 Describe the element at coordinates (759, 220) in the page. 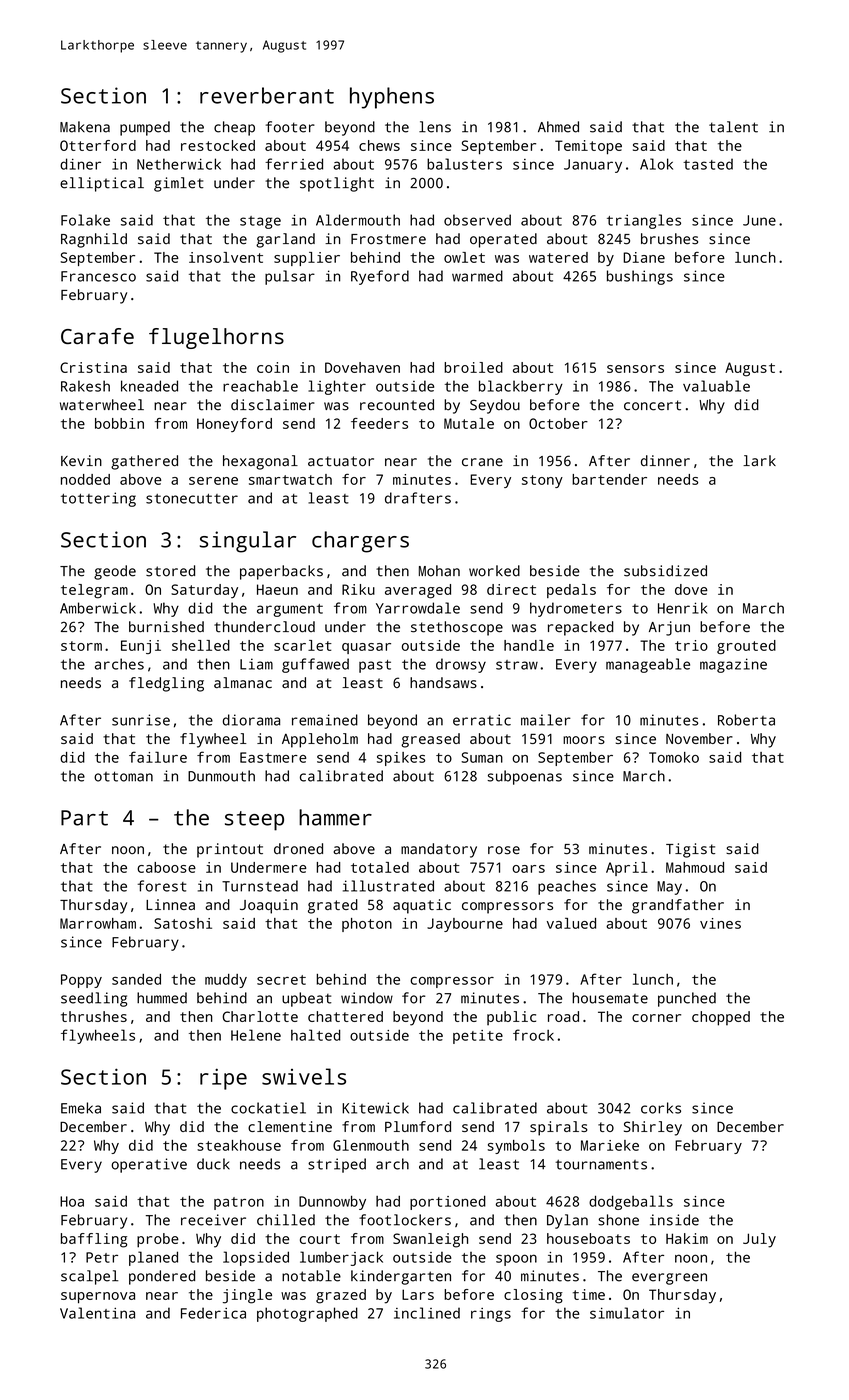

I see `June` at that location.
